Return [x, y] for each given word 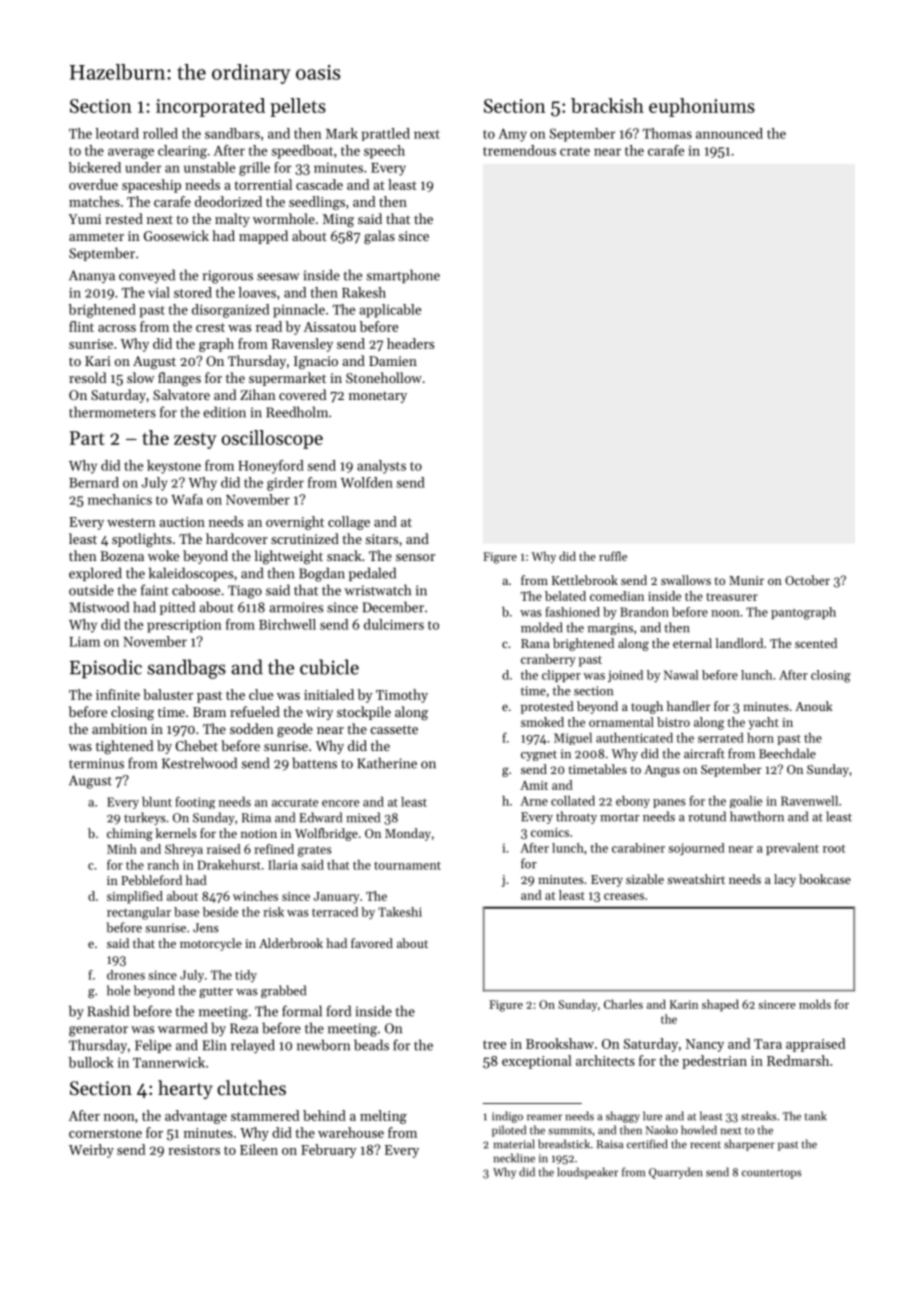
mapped [263, 237]
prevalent [792, 849]
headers [410, 343]
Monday [408, 834]
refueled [255, 711]
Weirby [91, 1151]
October [807, 580]
